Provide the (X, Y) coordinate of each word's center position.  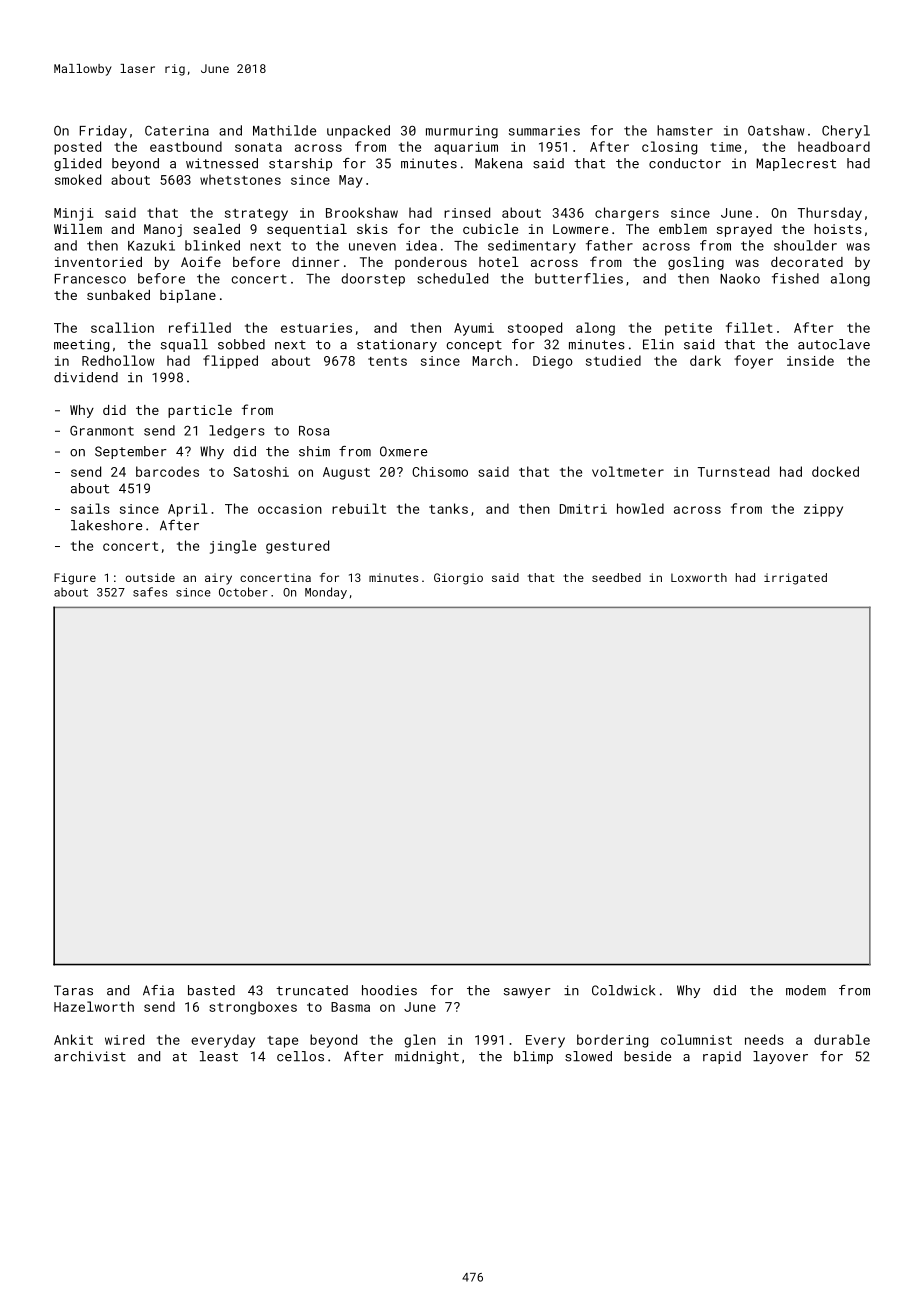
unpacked (358, 131)
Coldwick (623, 990)
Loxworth (699, 577)
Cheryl (846, 132)
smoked (78, 179)
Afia (158, 990)
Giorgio (458, 579)
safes (150, 592)
